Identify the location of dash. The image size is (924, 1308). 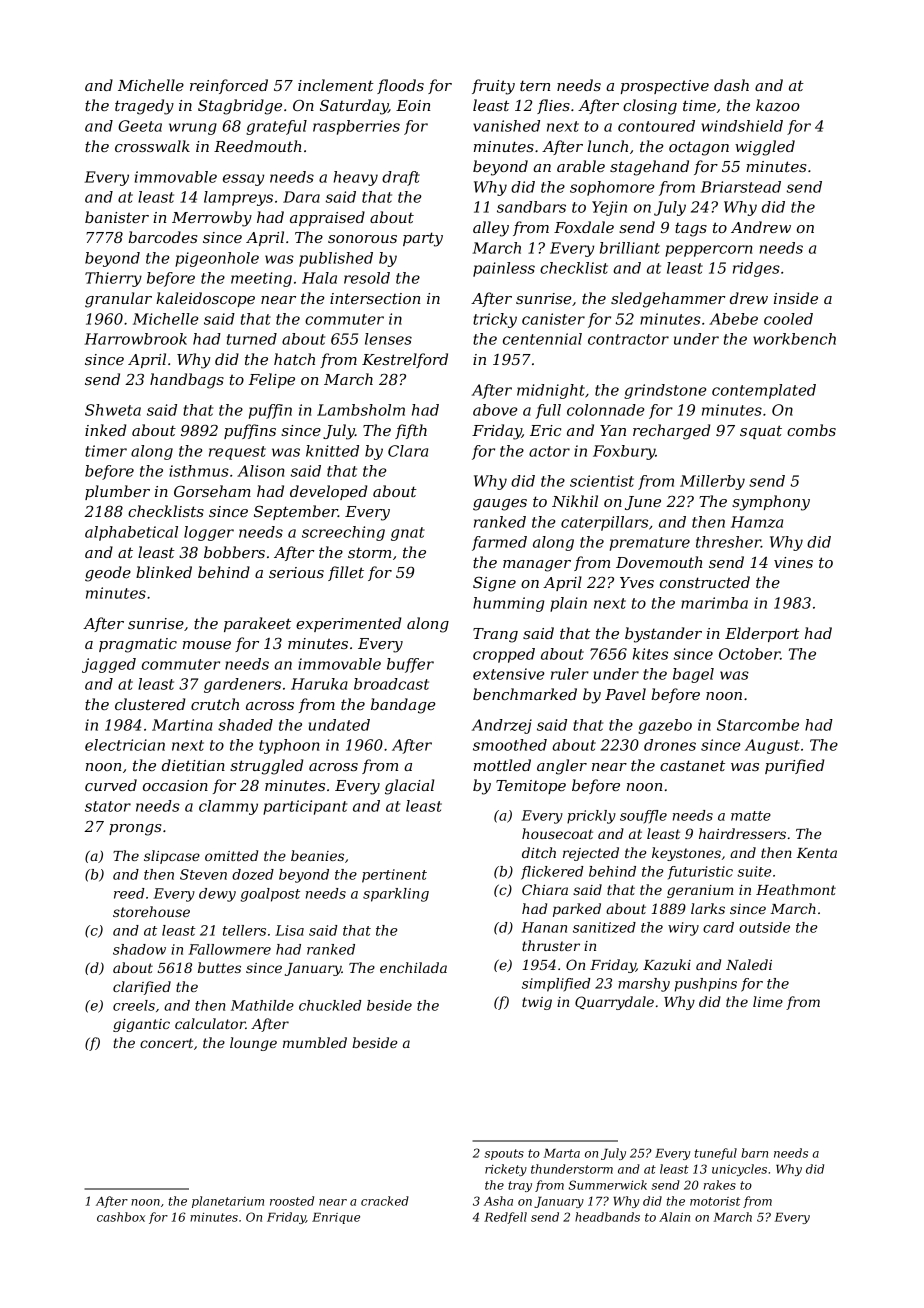
(731, 85).
